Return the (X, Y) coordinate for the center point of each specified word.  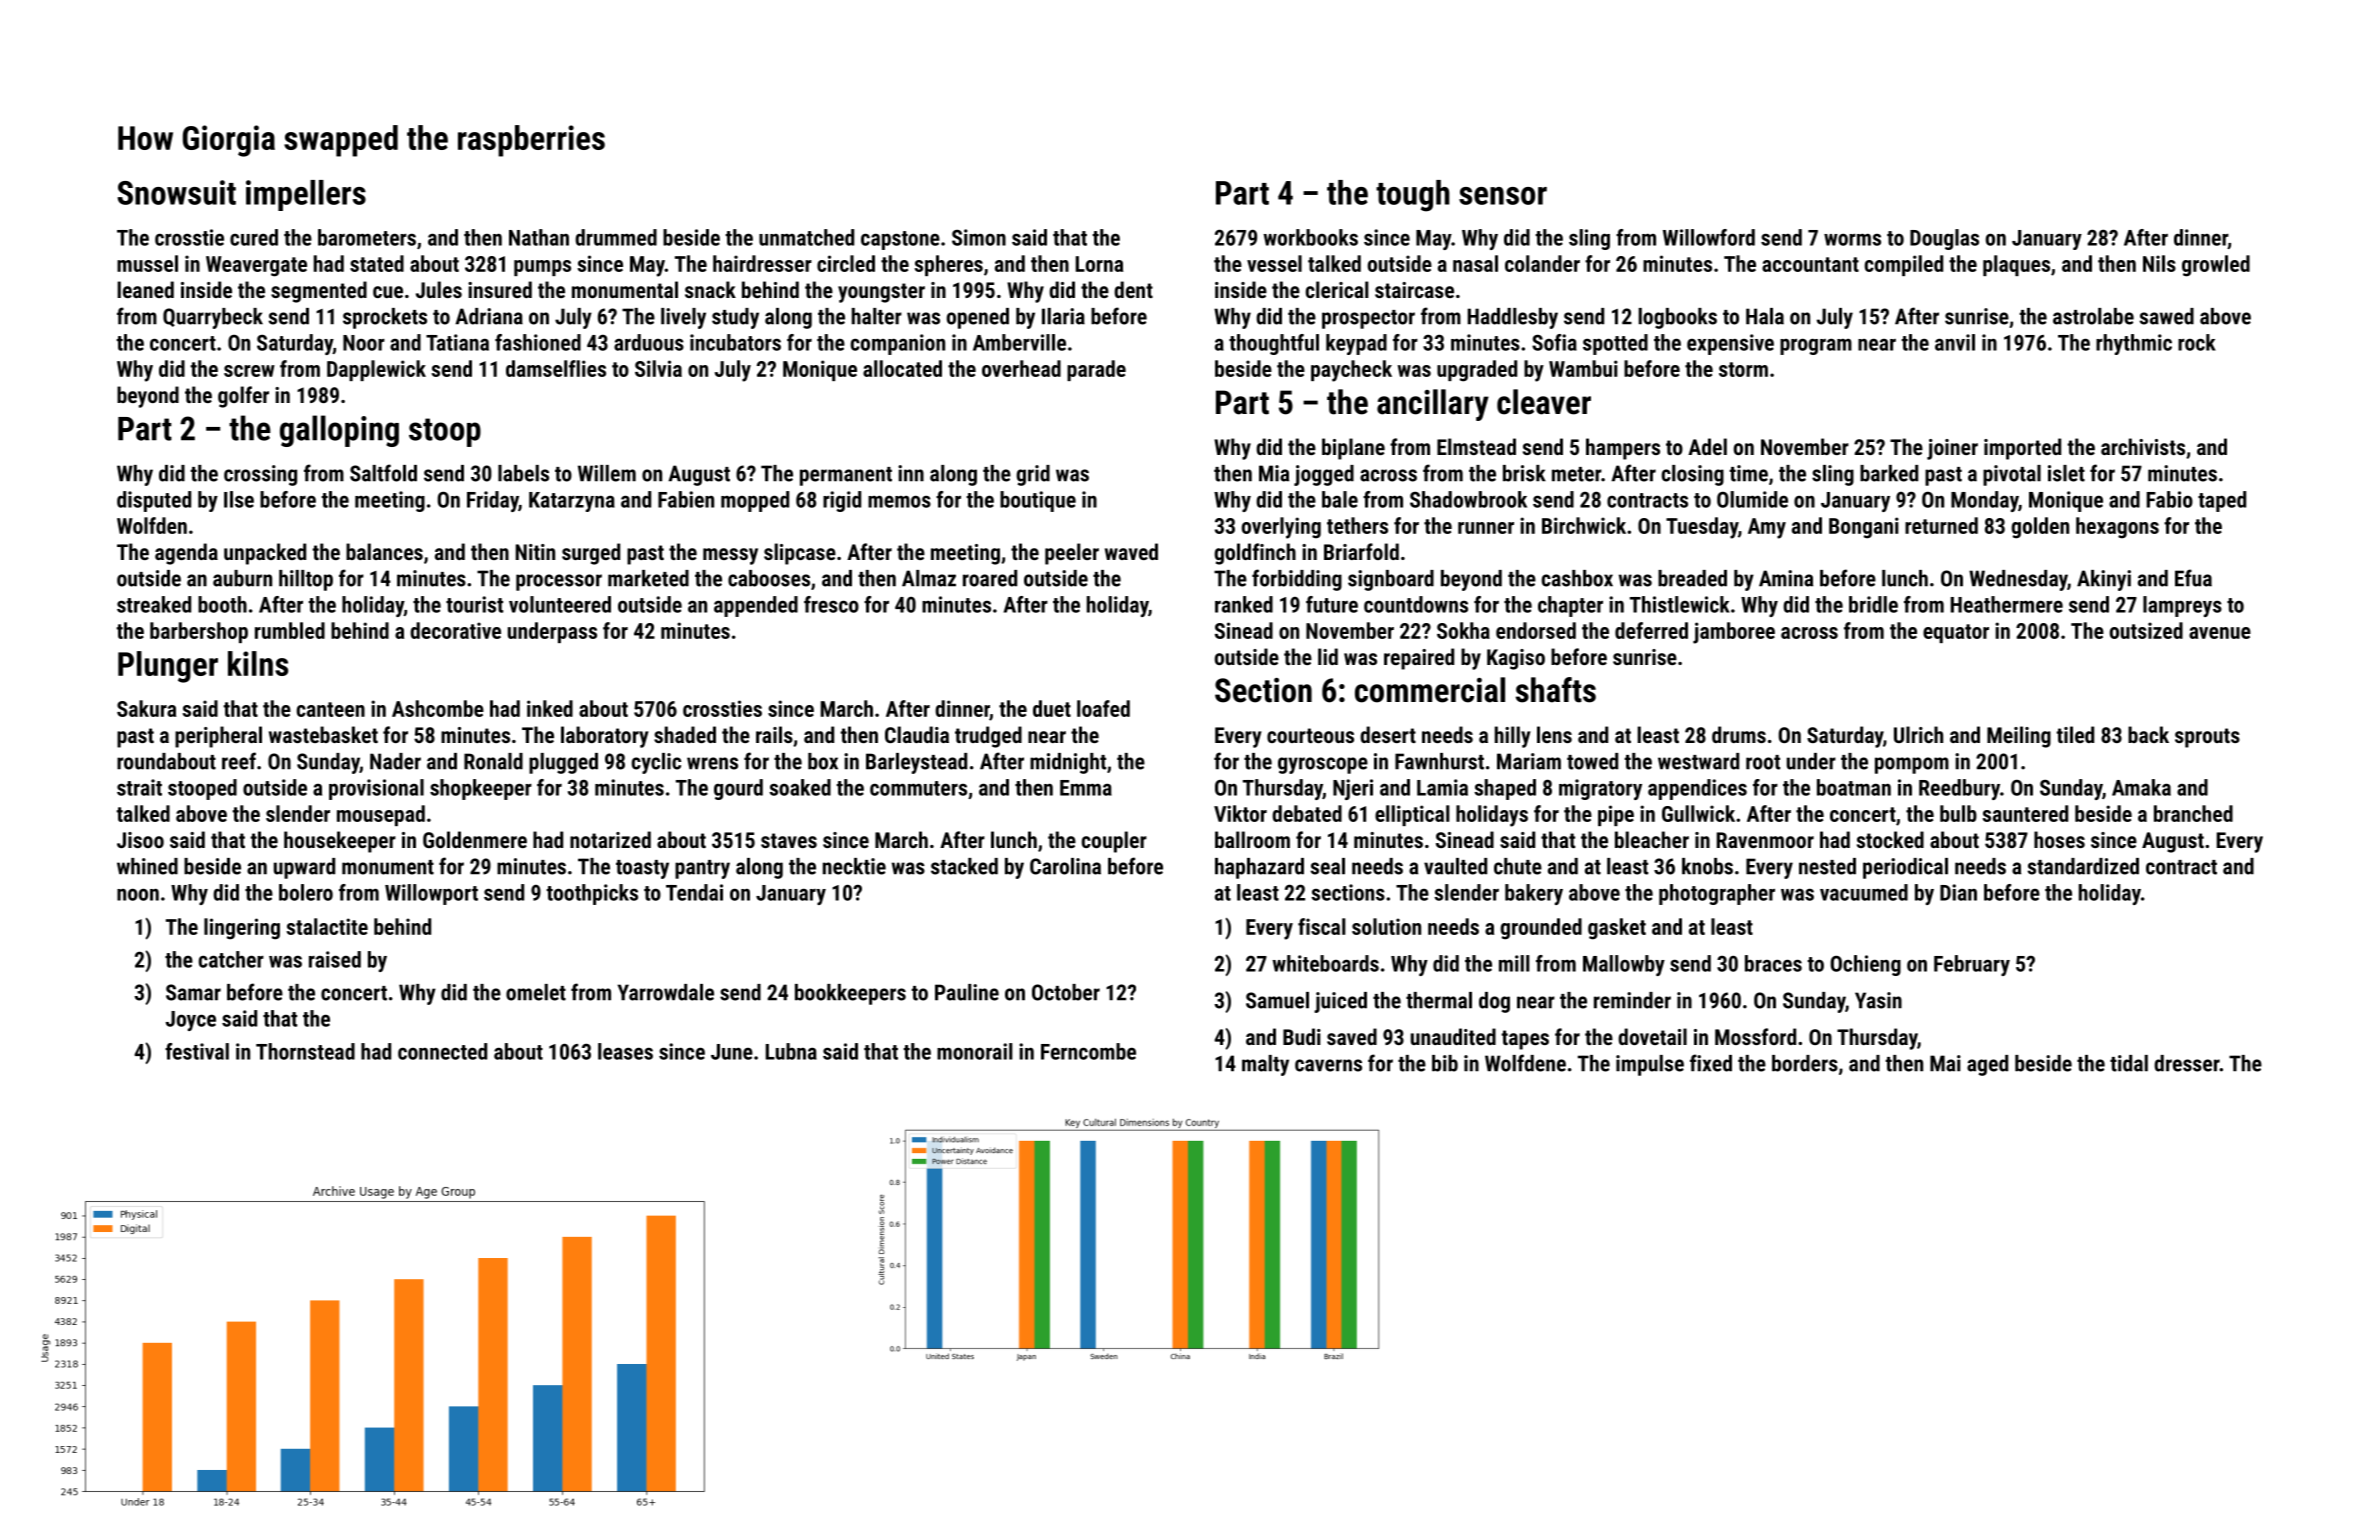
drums (1739, 734)
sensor (1503, 196)
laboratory (605, 737)
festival (197, 1051)
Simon (979, 237)
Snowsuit (176, 192)
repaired (1419, 659)
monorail (975, 1051)
